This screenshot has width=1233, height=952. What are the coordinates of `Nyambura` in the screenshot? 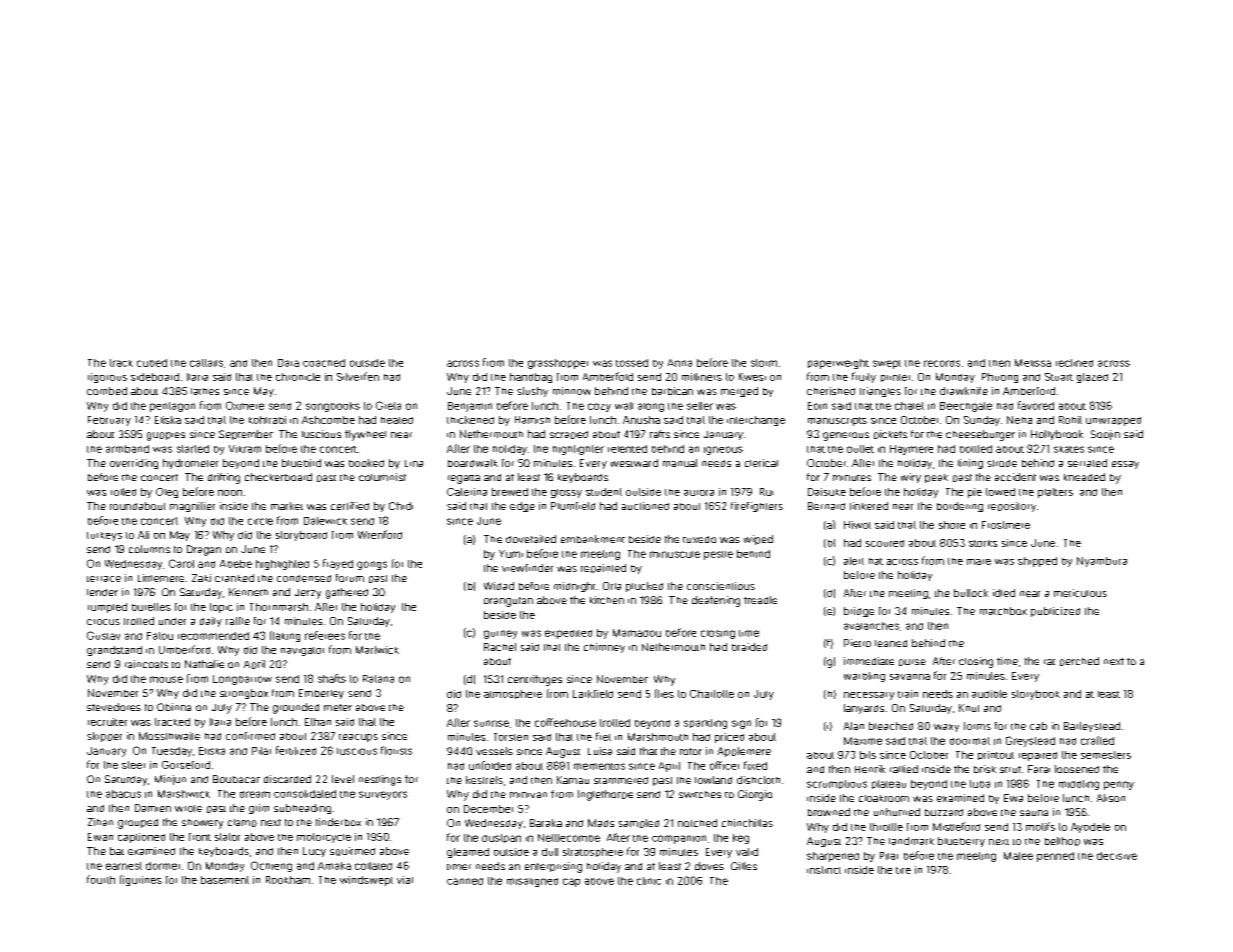 It's located at (1102, 562).
